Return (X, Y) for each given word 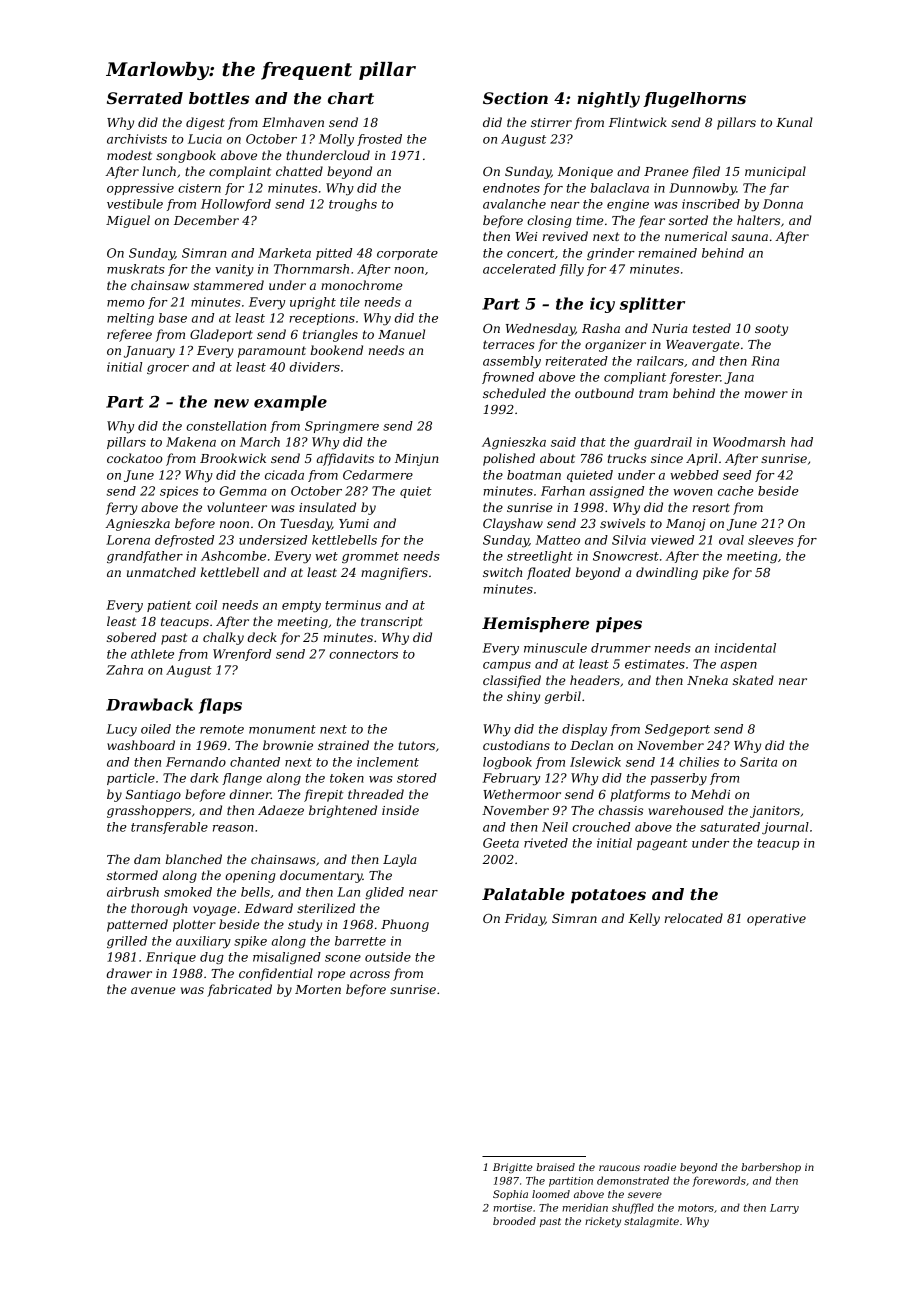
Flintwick (638, 122)
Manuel (401, 334)
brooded (514, 1221)
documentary (321, 876)
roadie (660, 1167)
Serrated (145, 98)
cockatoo (135, 458)
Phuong (405, 925)
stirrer (551, 122)
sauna (750, 237)
